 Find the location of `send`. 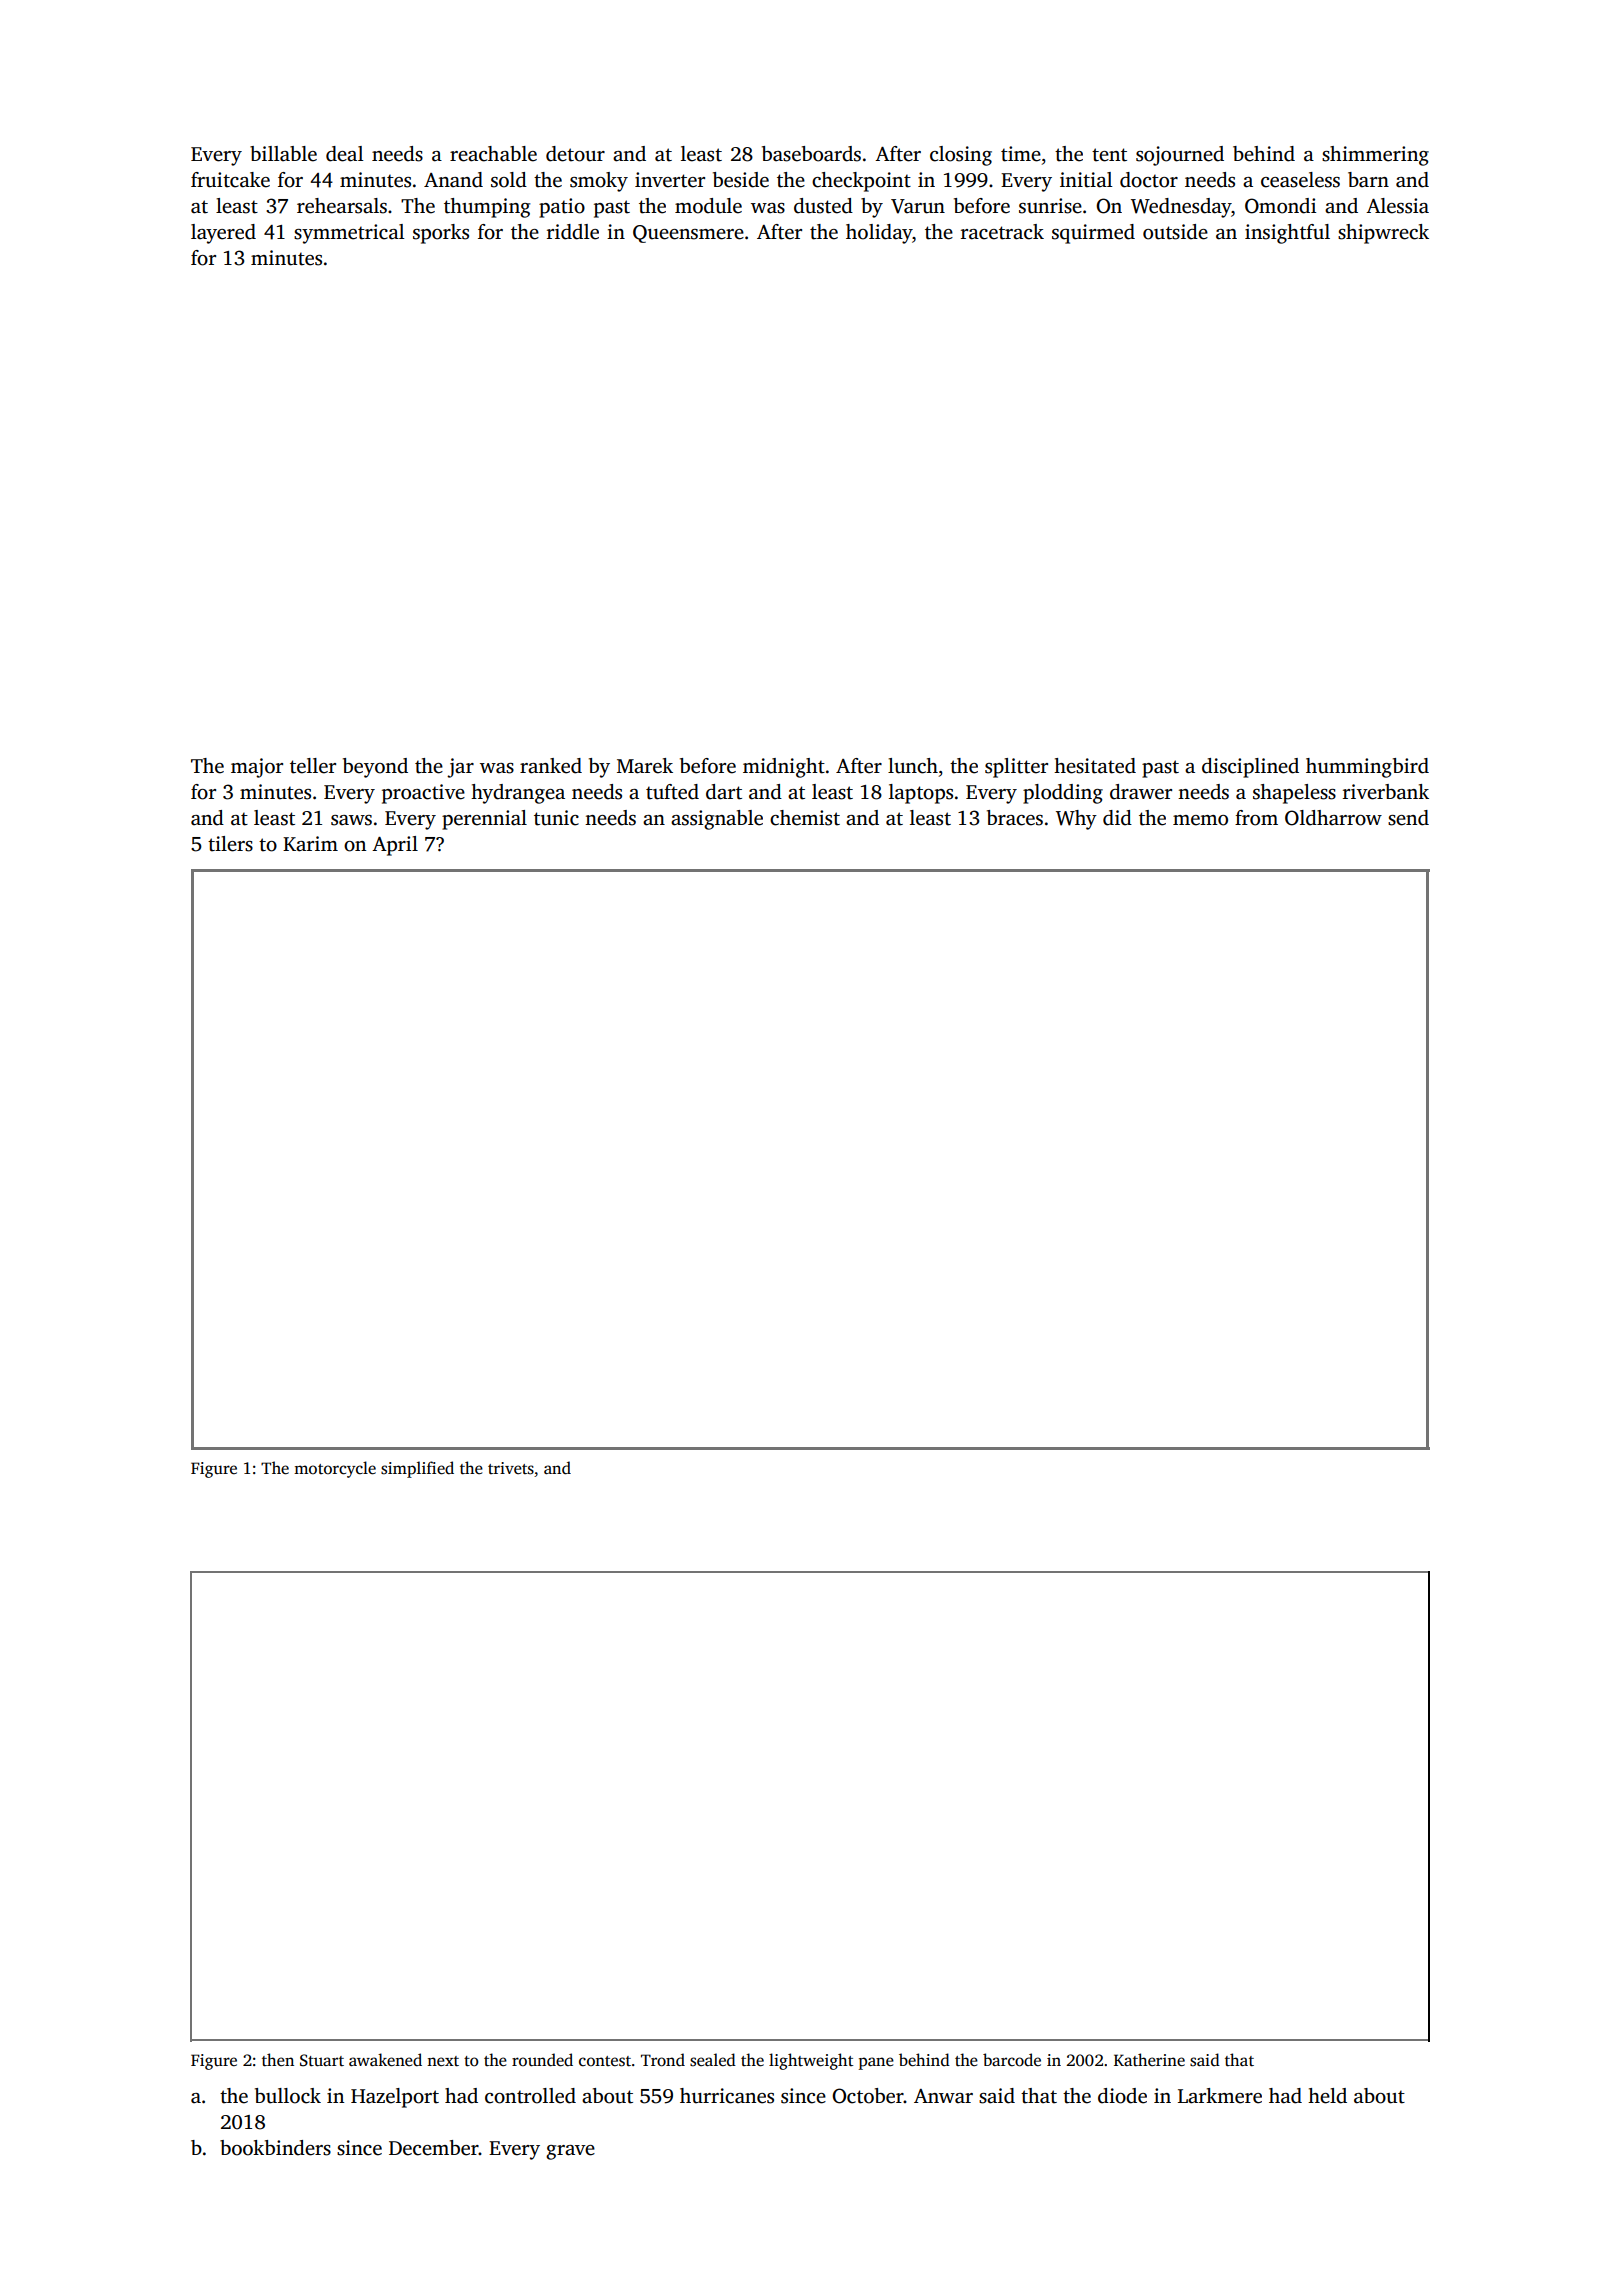

send is located at coordinates (1408, 818).
